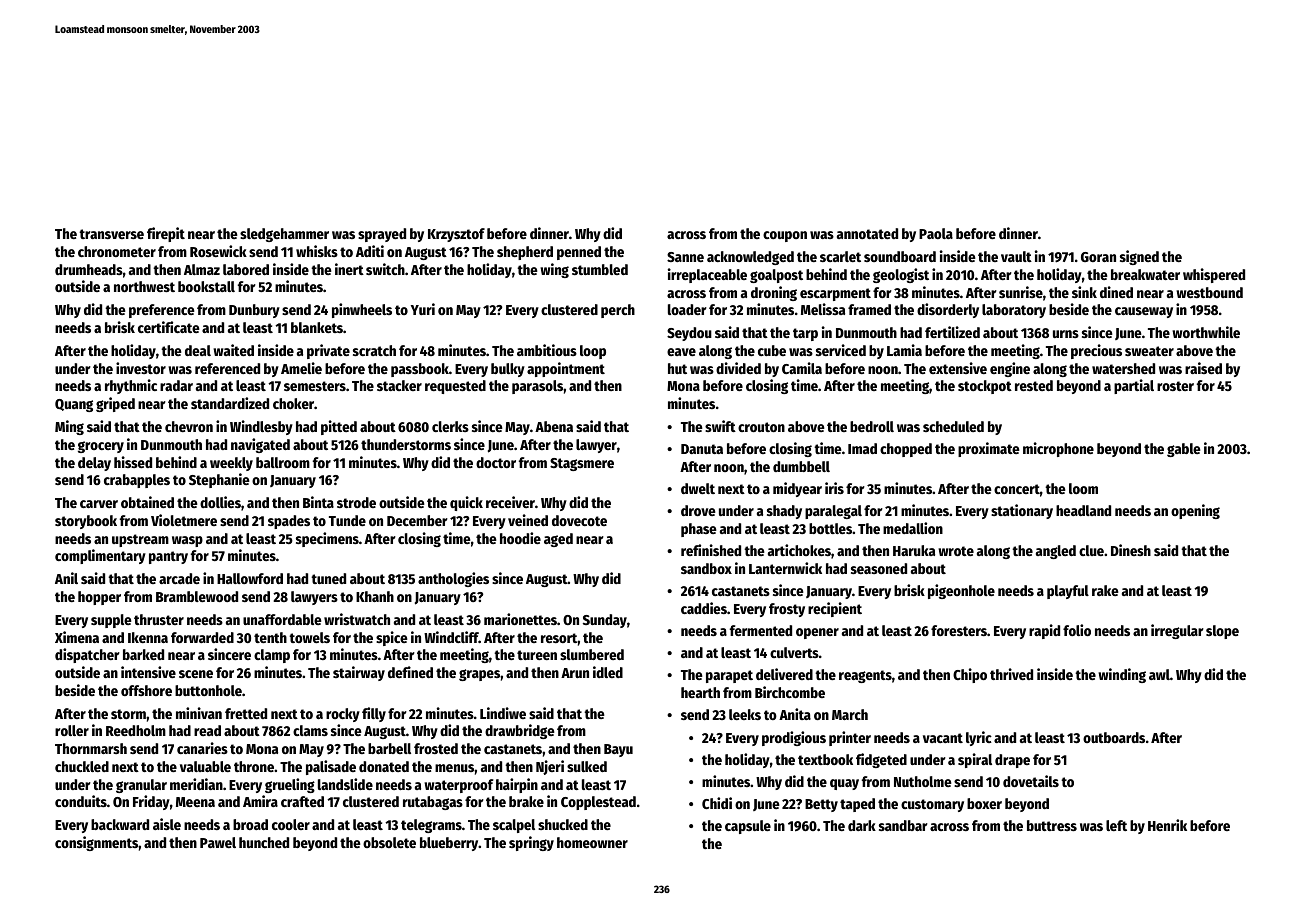 The width and height of the document is (1308, 924). Describe the element at coordinates (96, 843) in the document. I see `consignments` at that location.
